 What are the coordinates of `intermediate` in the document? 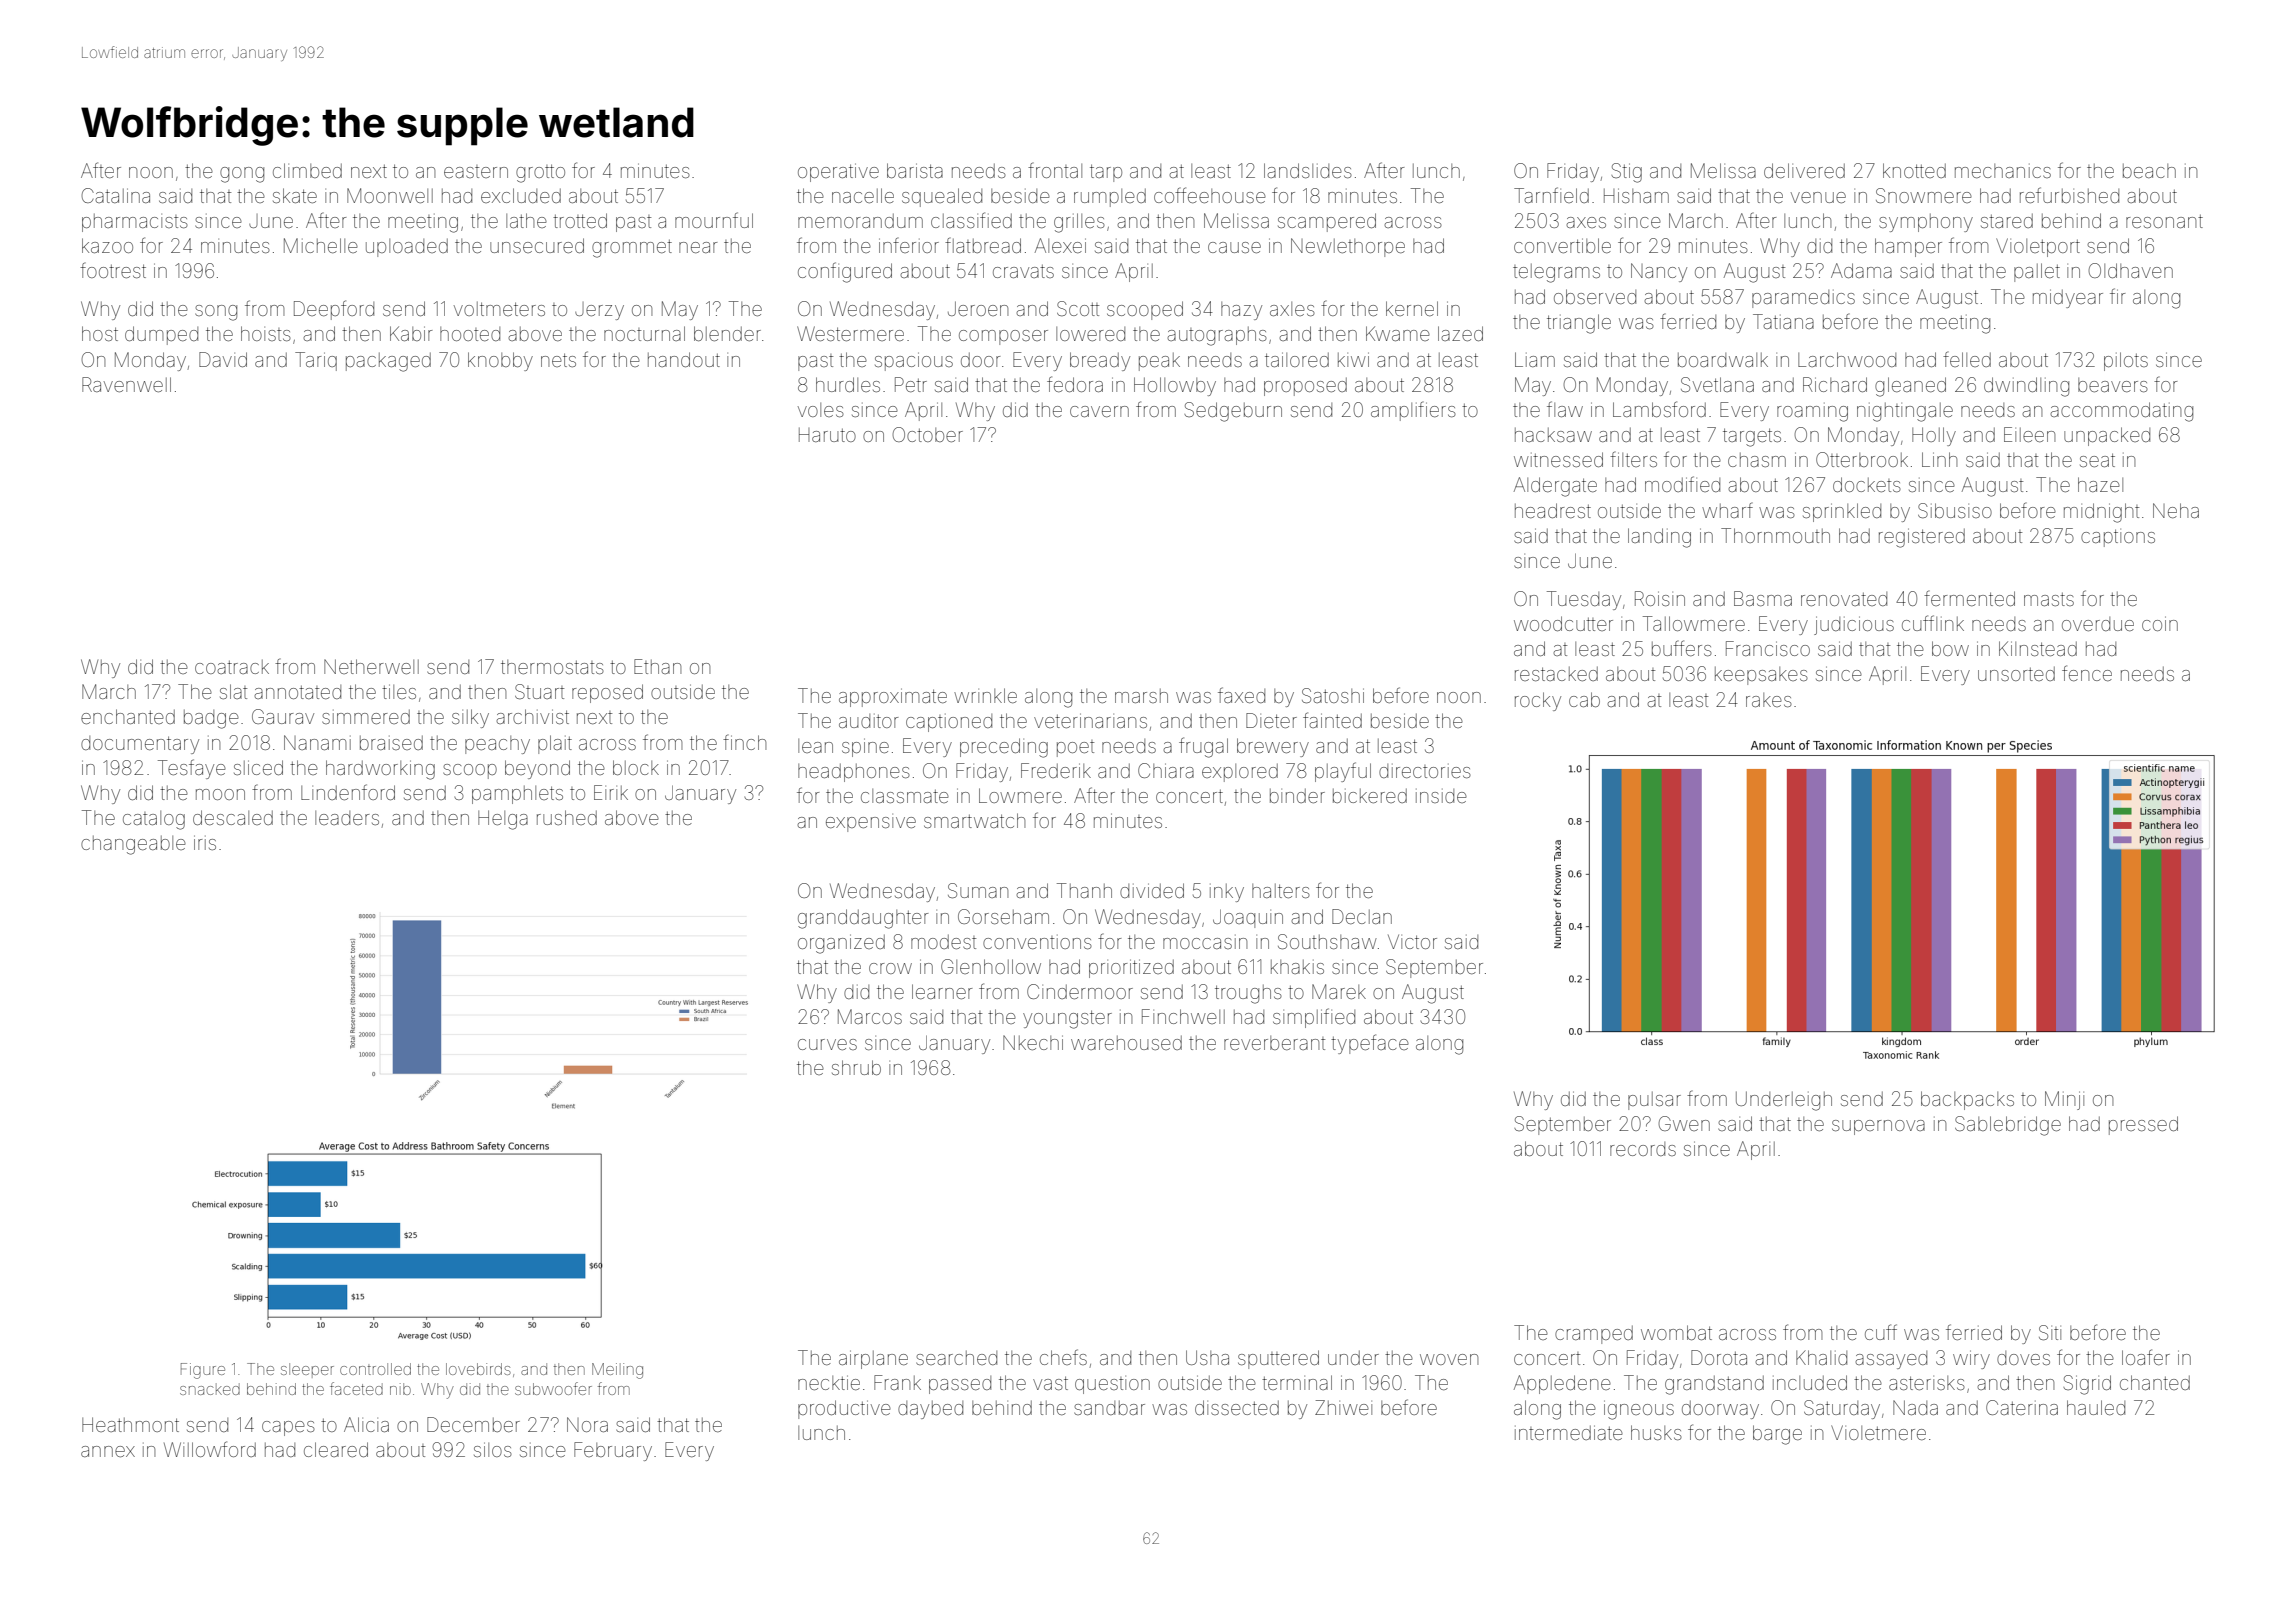 It's located at (1569, 1432).
